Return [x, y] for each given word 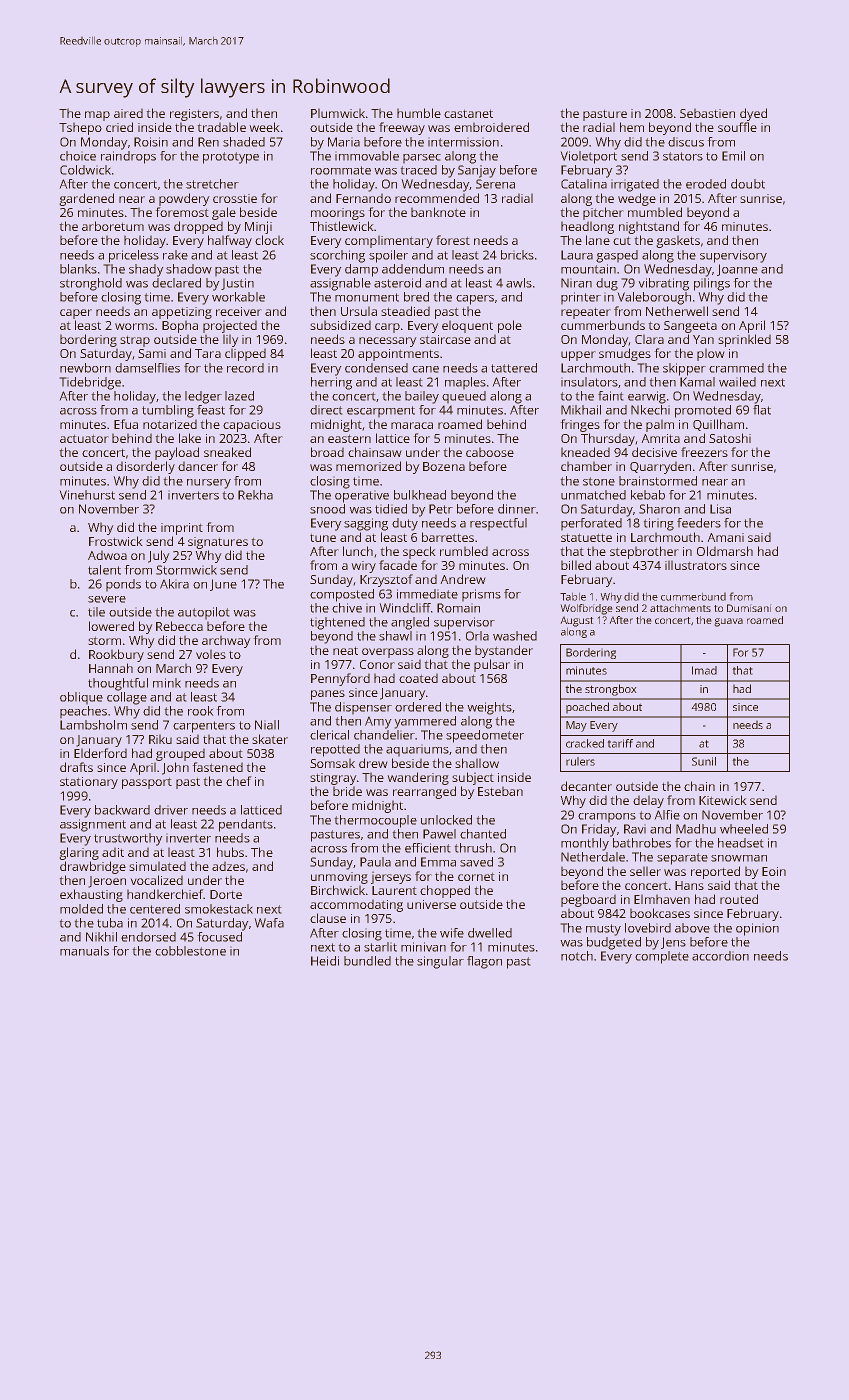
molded [81, 909]
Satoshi [730, 438]
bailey [422, 397]
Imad [704, 670]
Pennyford [340, 679]
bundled [367, 961]
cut [622, 241]
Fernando [363, 198]
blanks [78, 269]
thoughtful [118, 684]
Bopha [180, 327]
